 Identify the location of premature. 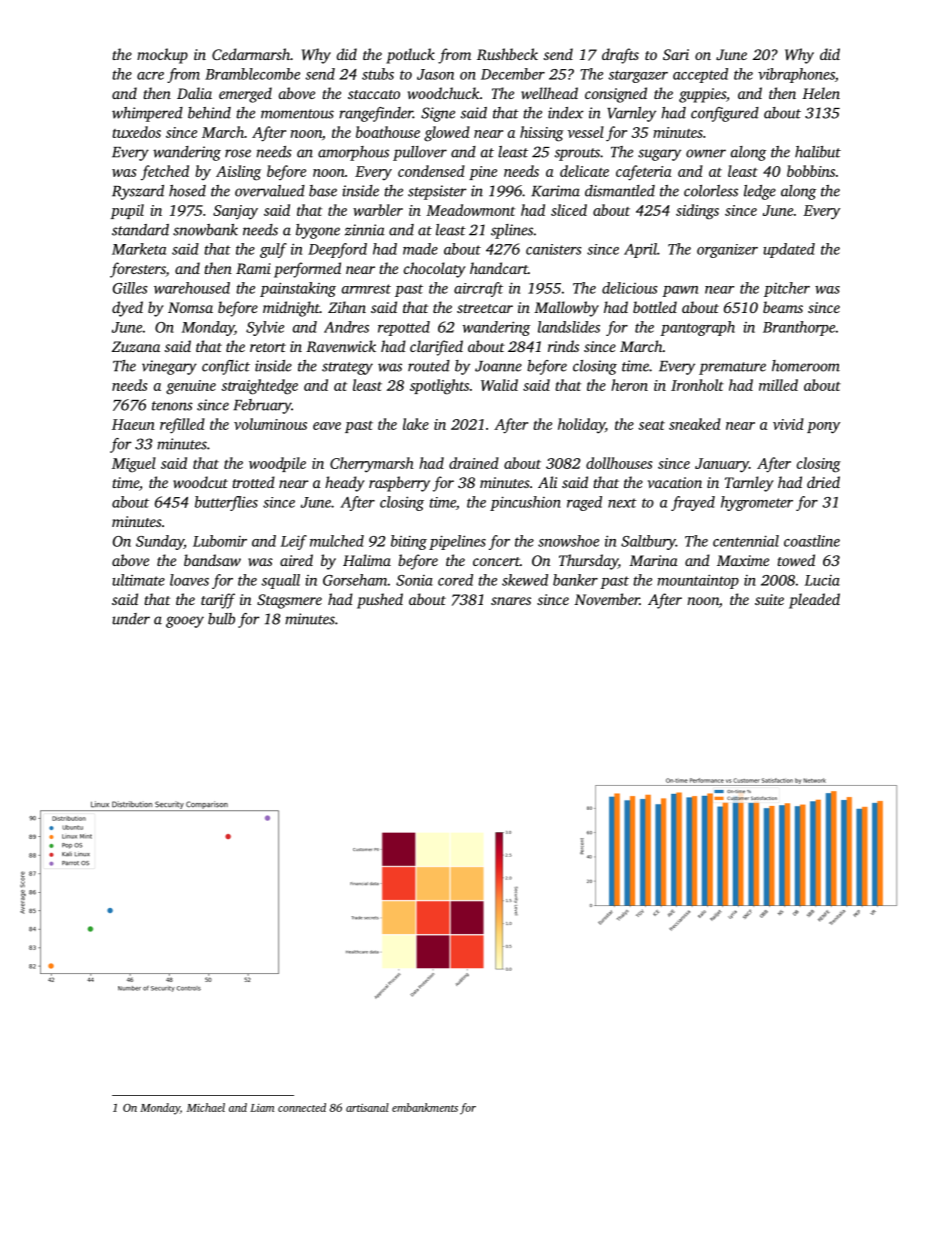
(732, 368).
